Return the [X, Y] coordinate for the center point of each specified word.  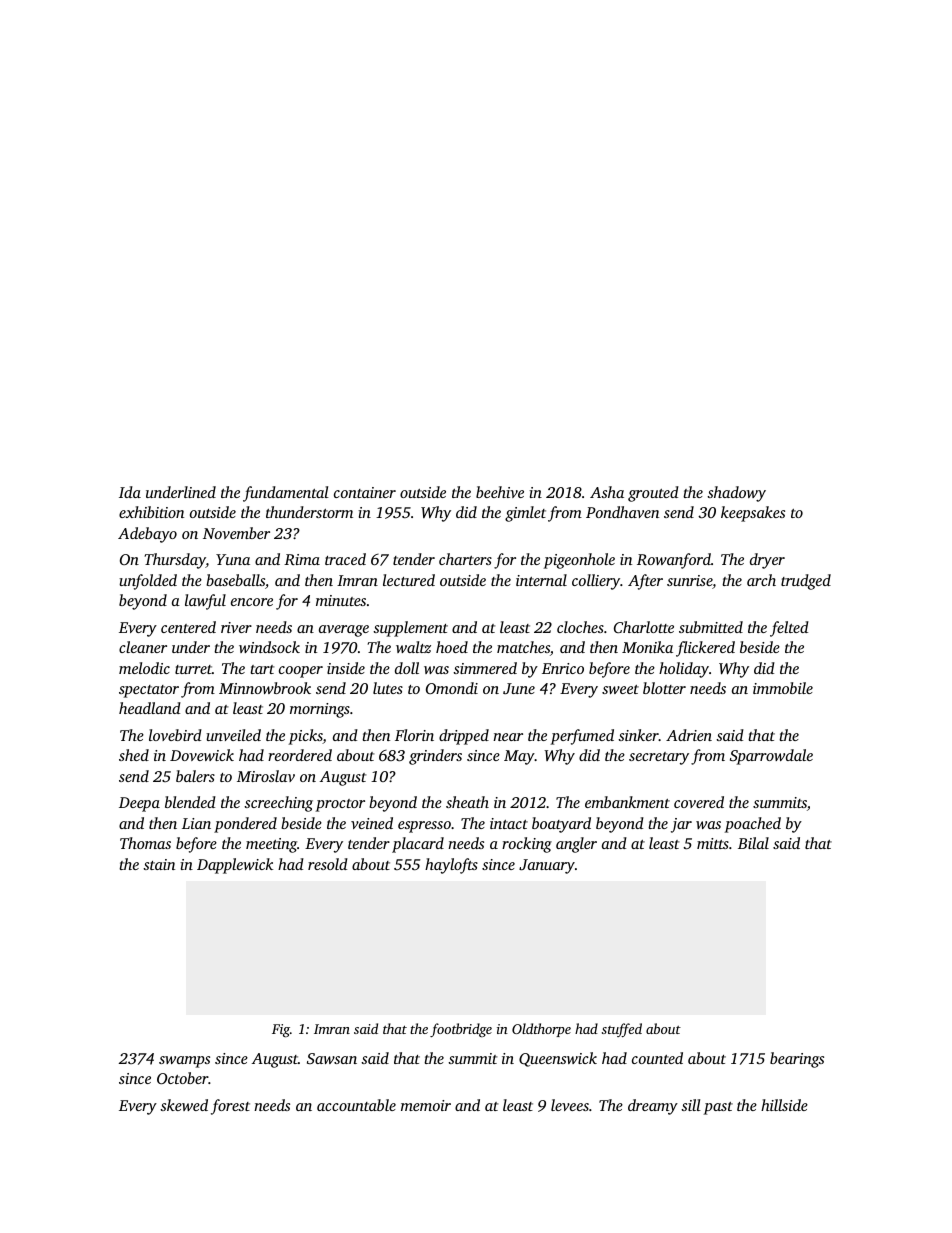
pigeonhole [579, 561]
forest [230, 1107]
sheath [467, 802]
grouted [653, 494]
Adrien [689, 735]
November [236, 533]
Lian [196, 823]
